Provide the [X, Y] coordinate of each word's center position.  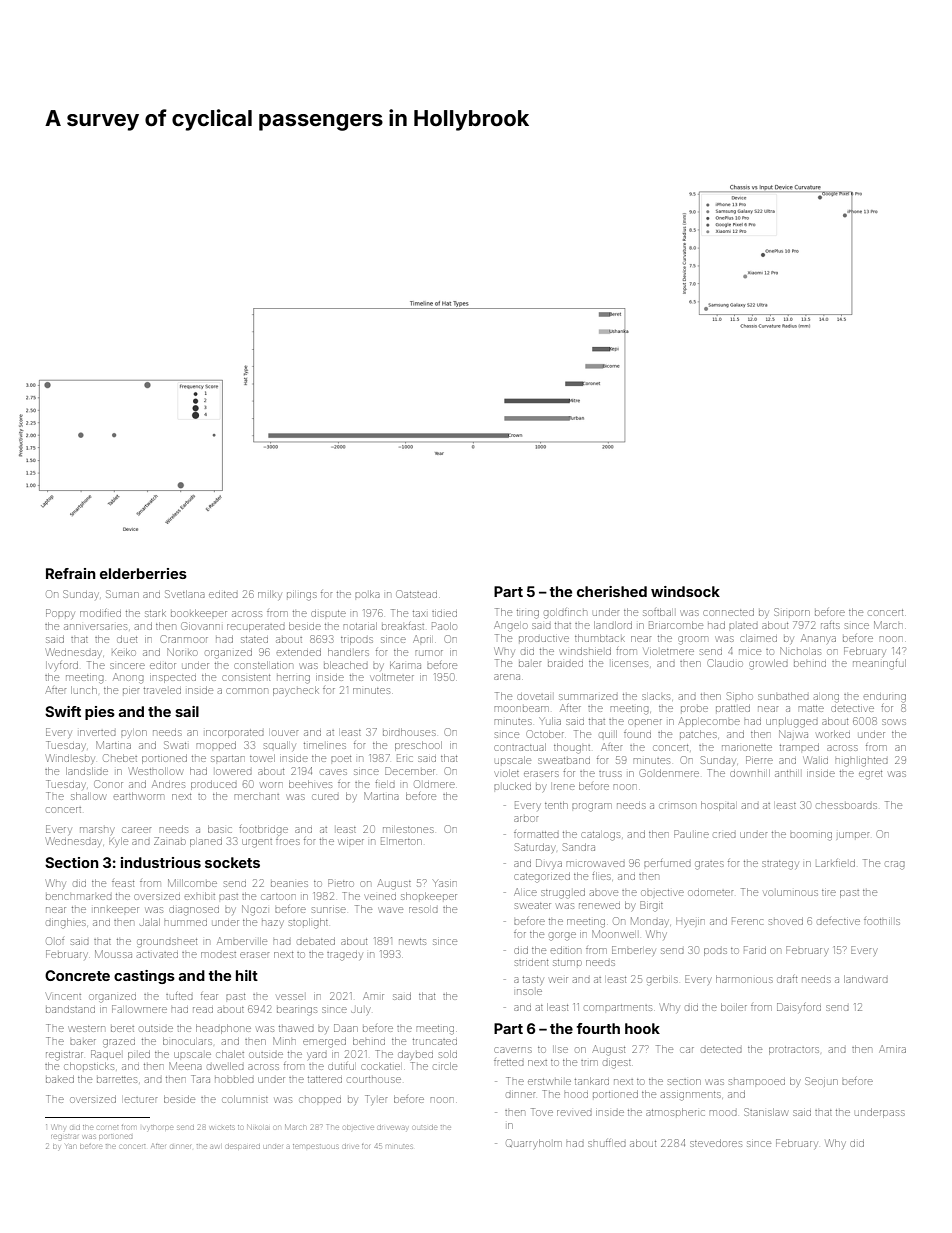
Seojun [821, 1082]
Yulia [550, 721]
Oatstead [416, 594]
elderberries [143, 573]
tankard [592, 1081]
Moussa [113, 954]
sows [894, 722]
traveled [162, 691]
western [87, 1029]
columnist [245, 1099]
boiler [734, 1007]
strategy [780, 865]
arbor [526, 819]
